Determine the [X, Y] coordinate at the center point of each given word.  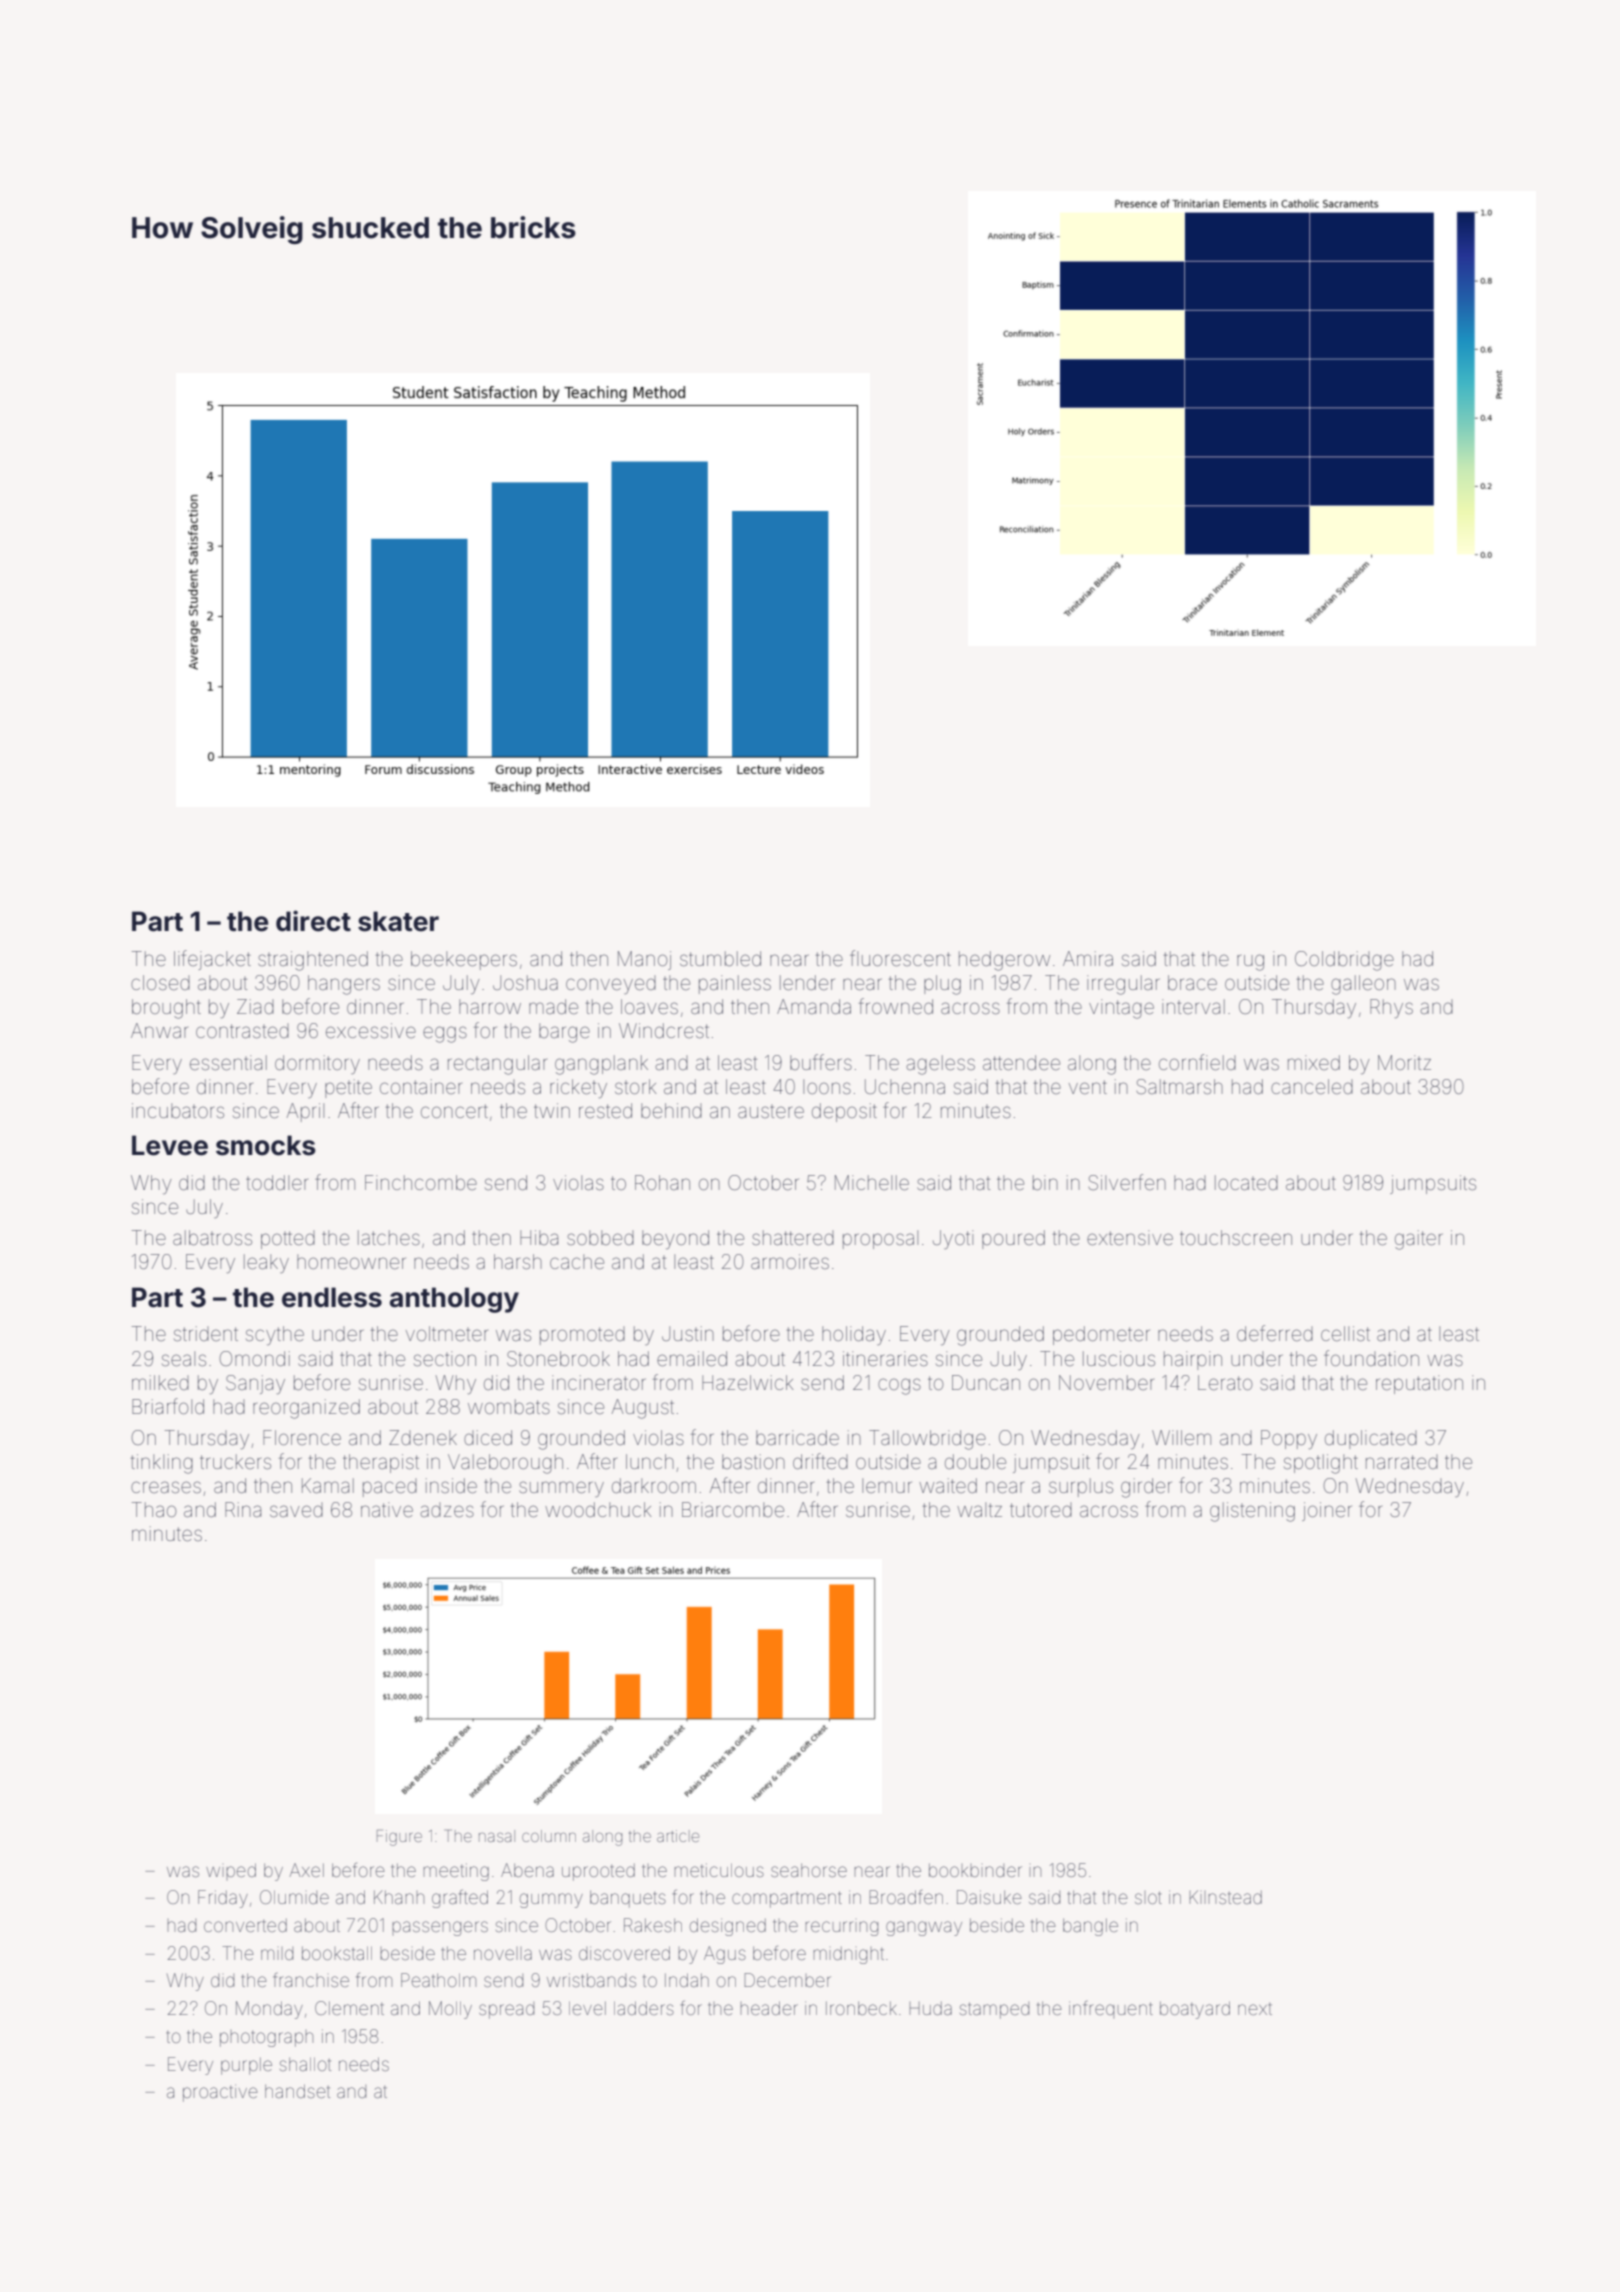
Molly [450, 2010]
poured [1013, 1239]
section [445, 1358]
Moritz [1404, 1062]
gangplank [601, 1065]
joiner [1327, 1511]
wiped [231, 1871]
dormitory [317, 1064]
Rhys [1391, 1008]
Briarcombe [733, 1509]
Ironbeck [861, 2008]
